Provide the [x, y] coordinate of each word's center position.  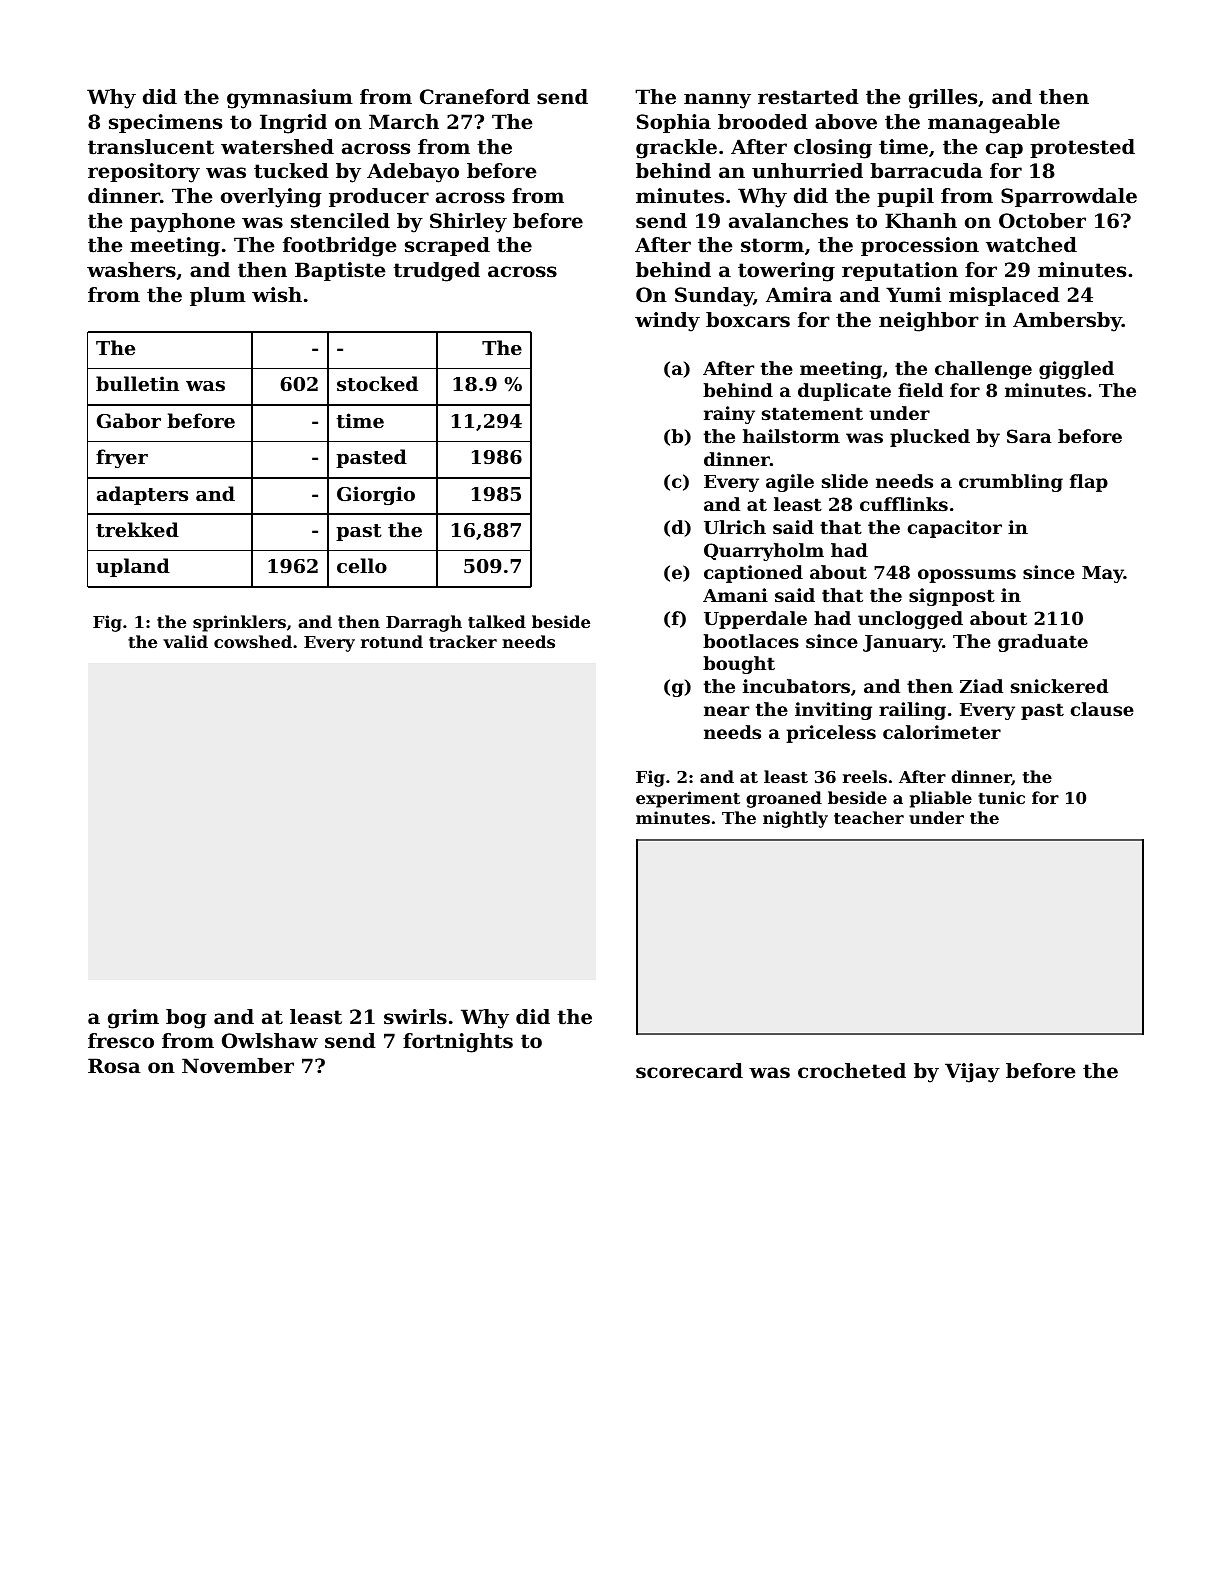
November [238, 1066]
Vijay [972, 1073]
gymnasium [290, 99]
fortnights [458, 1043]
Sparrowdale [1069, 197]
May [1103, 574]
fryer [122, 458]
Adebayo [413, 173]
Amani [735, 595]
